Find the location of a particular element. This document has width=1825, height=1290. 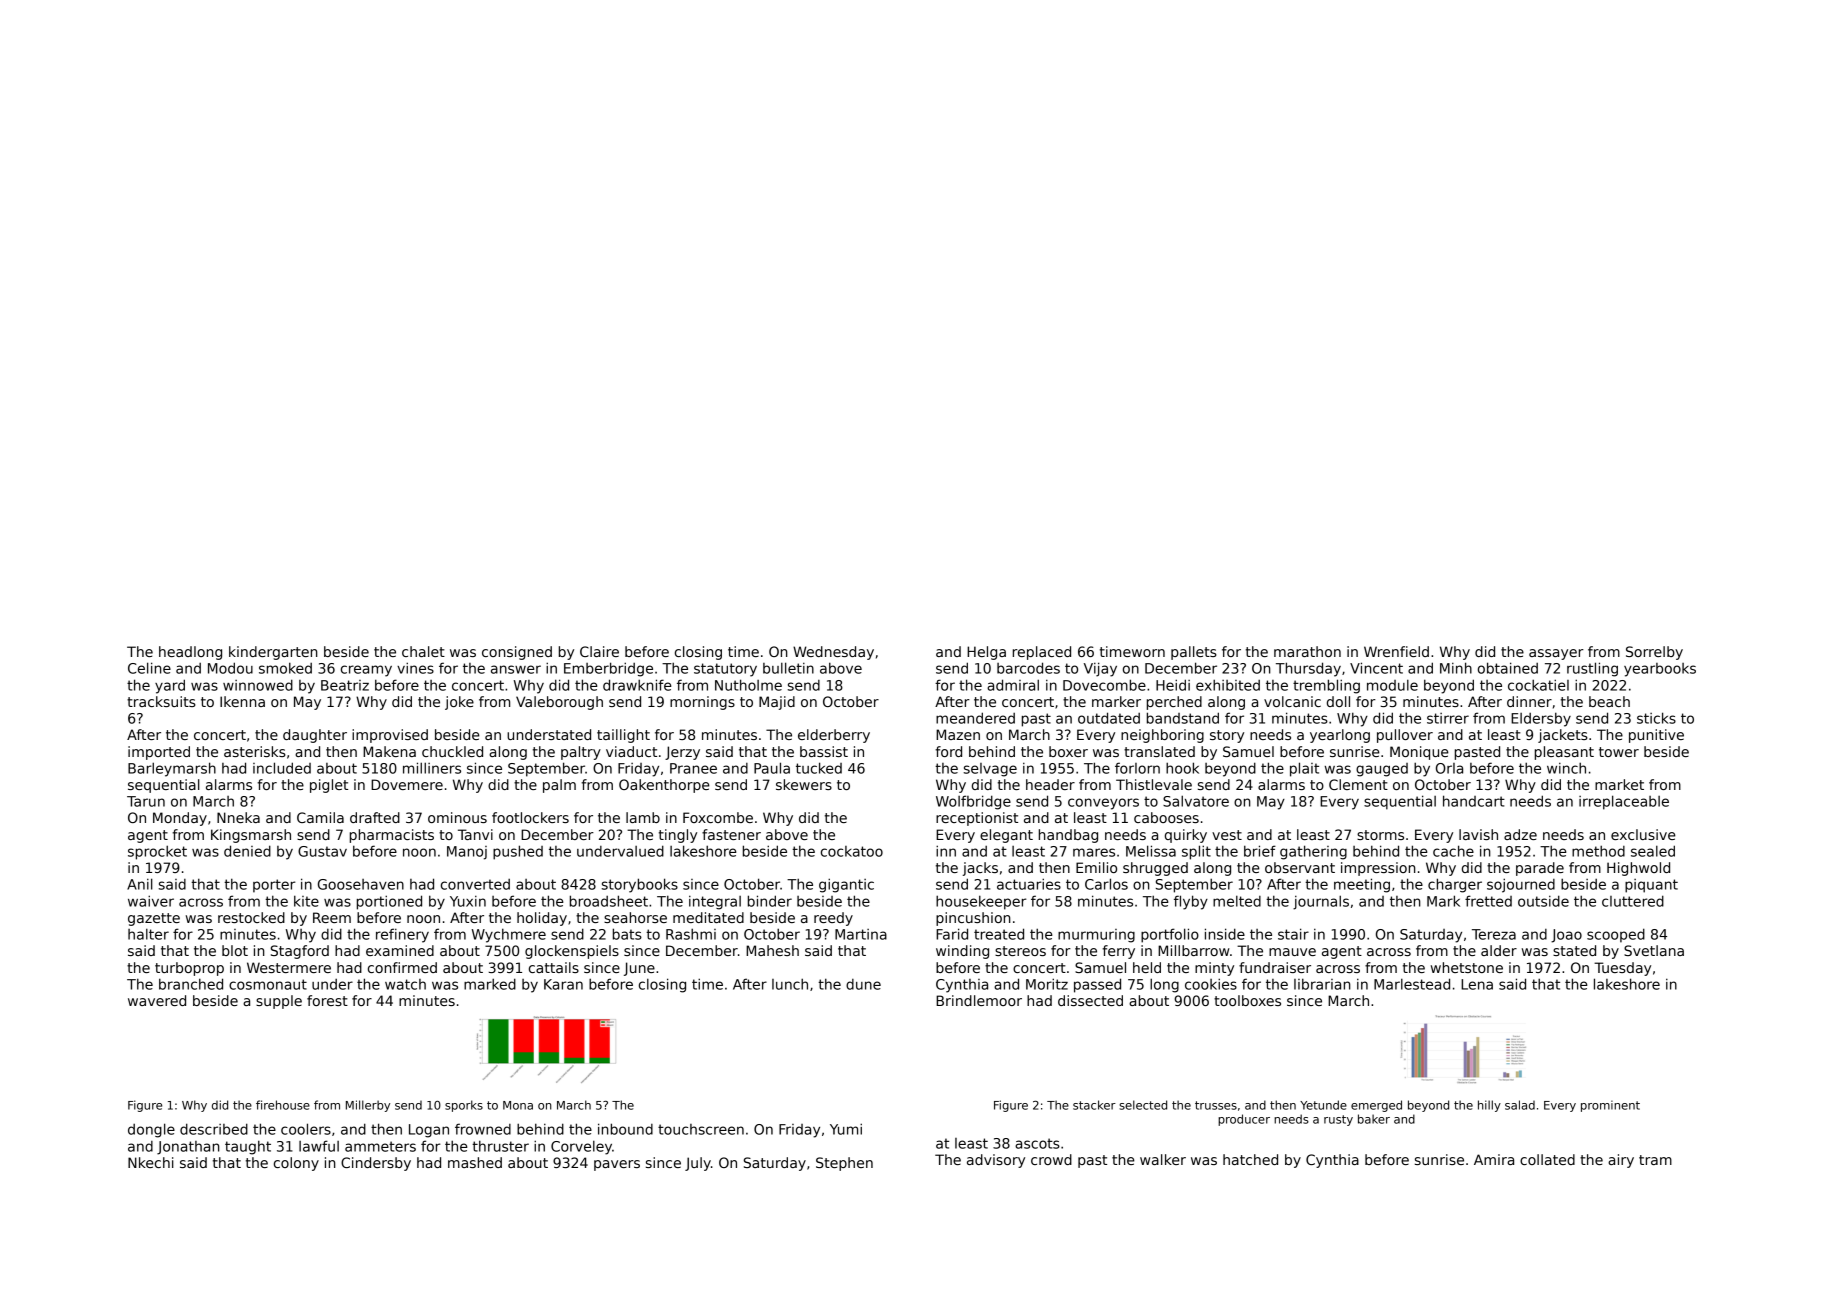

Cindersby is located at coordinates (376, 1164).
